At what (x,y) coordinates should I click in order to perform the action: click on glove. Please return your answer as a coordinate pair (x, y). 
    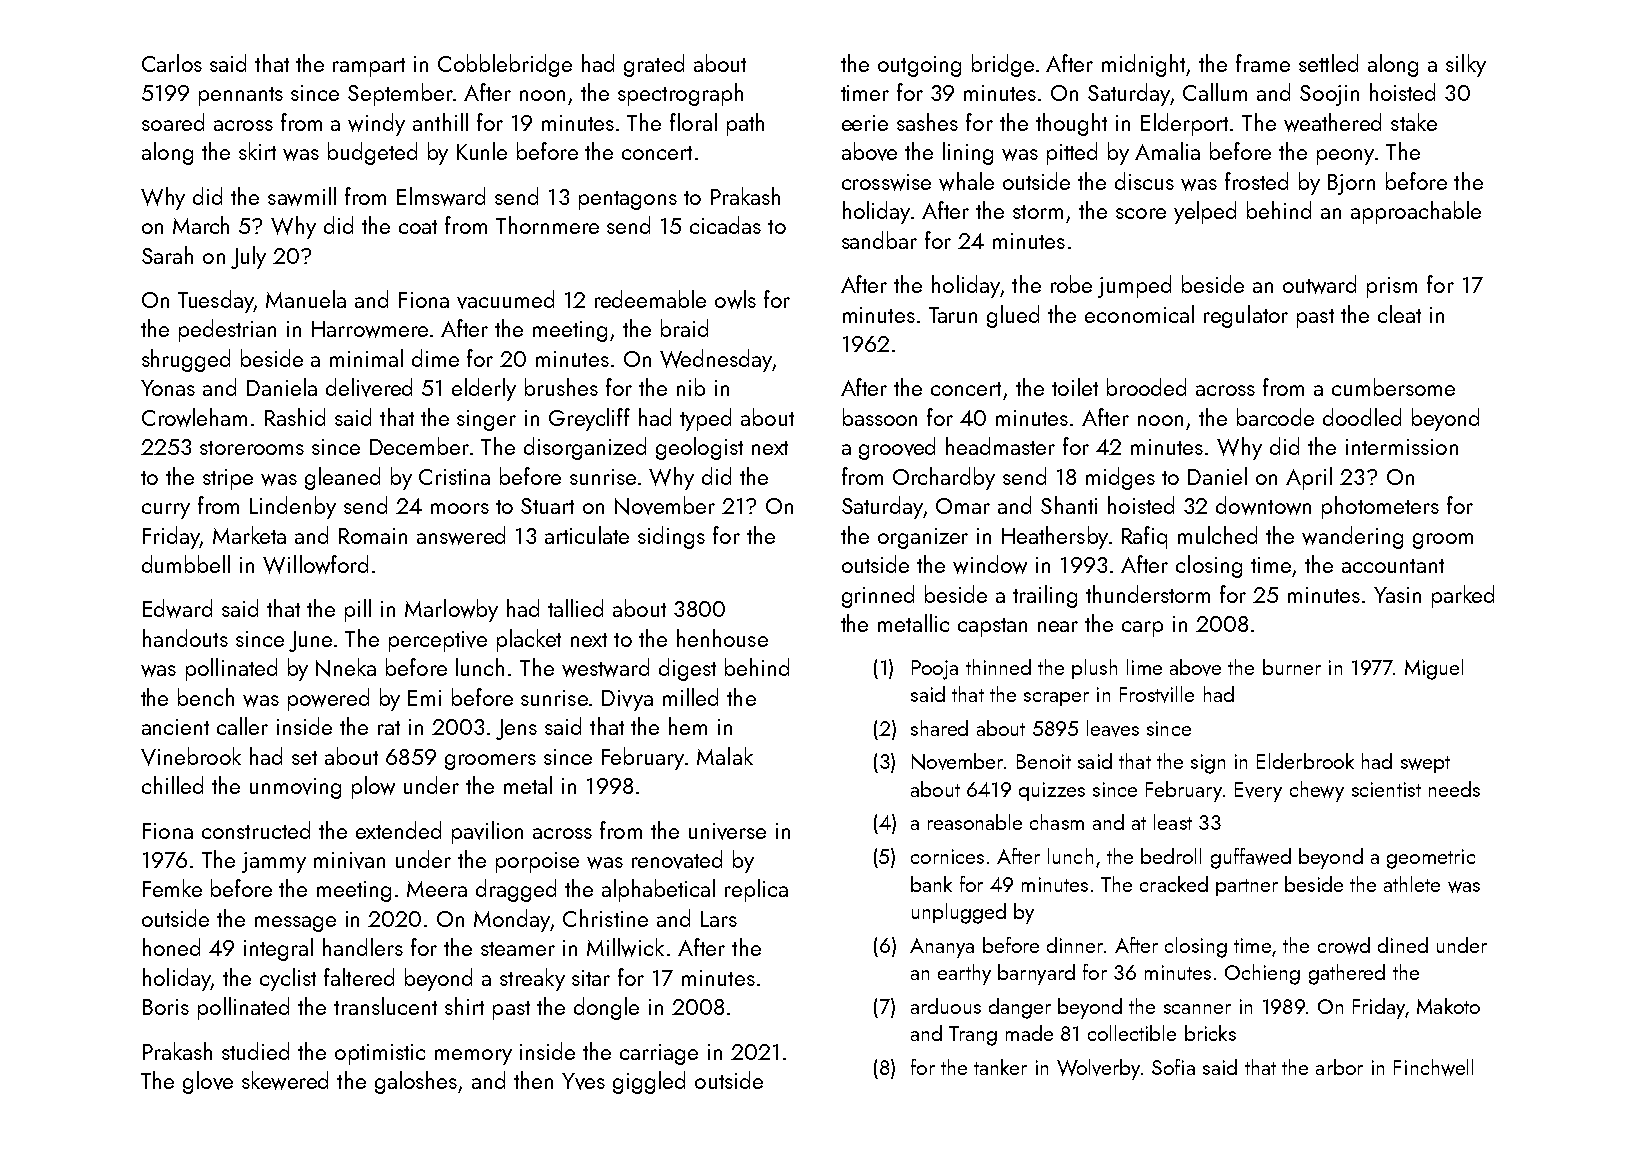
    Looking at the image, I should click on (208, 1082).
